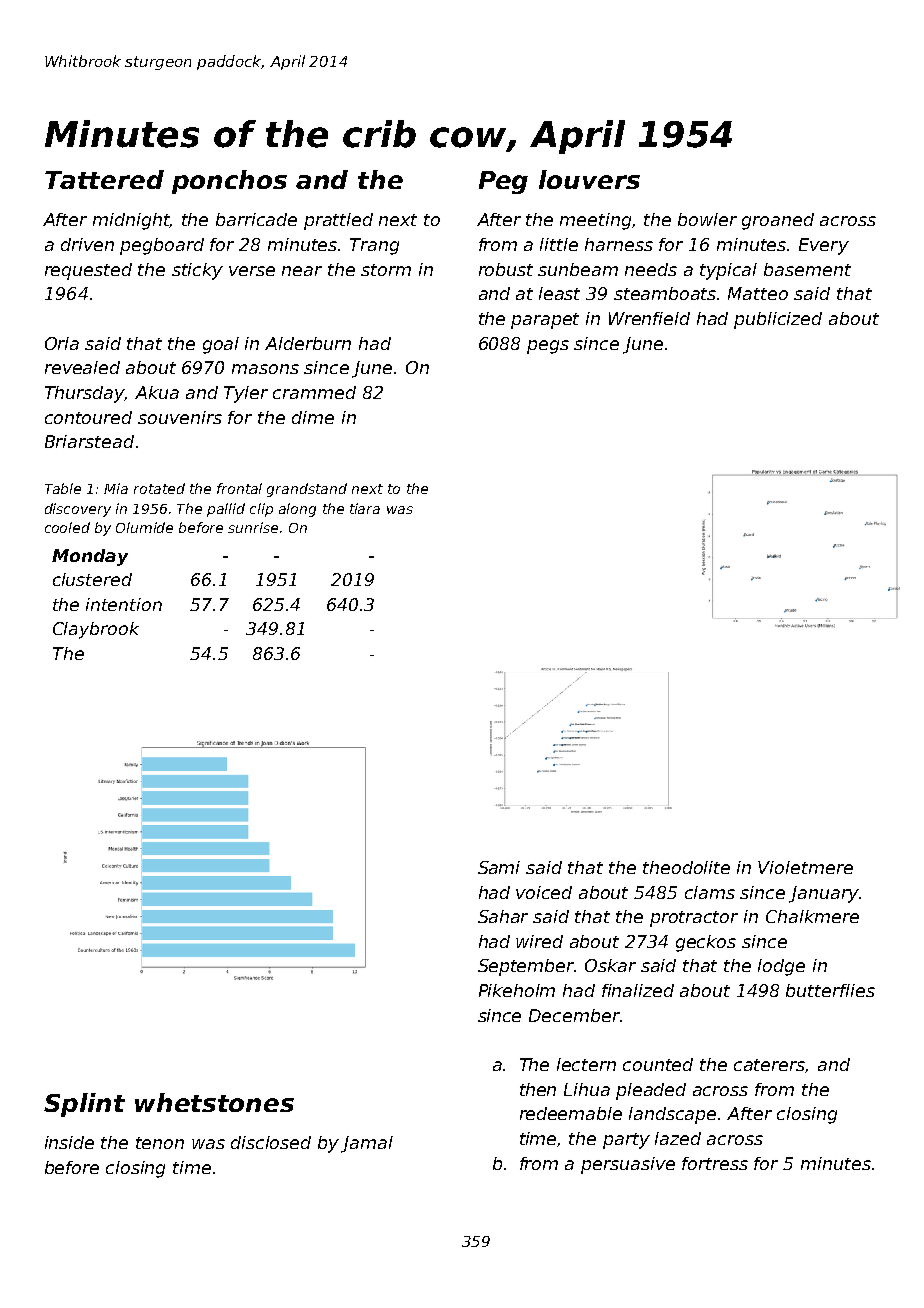 This document has height=1308, width=924. I want to click on Claybrook, so click(96, 630).
